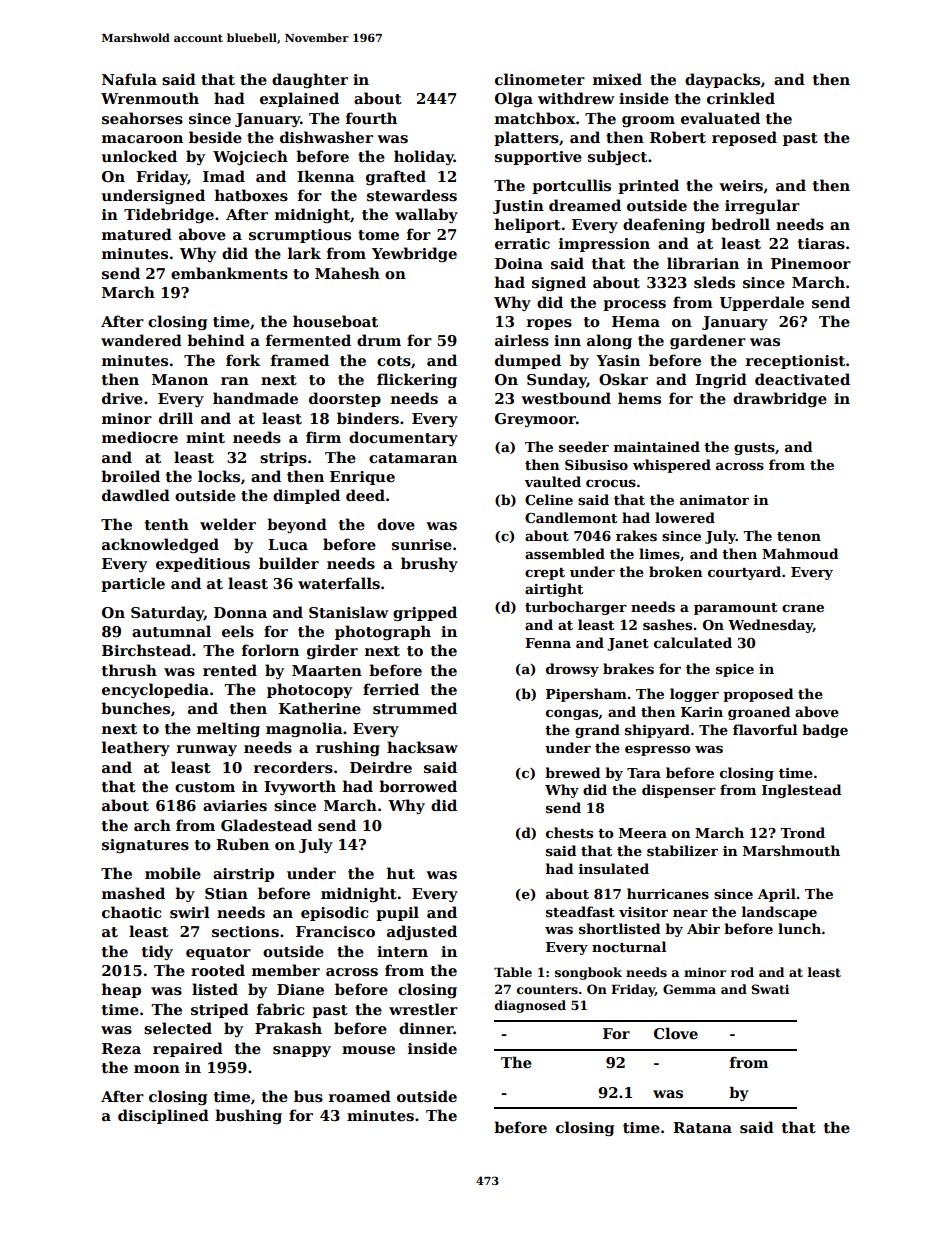 This image has height=1233, width=952. I want to click on Janet, so click(628, 644).
